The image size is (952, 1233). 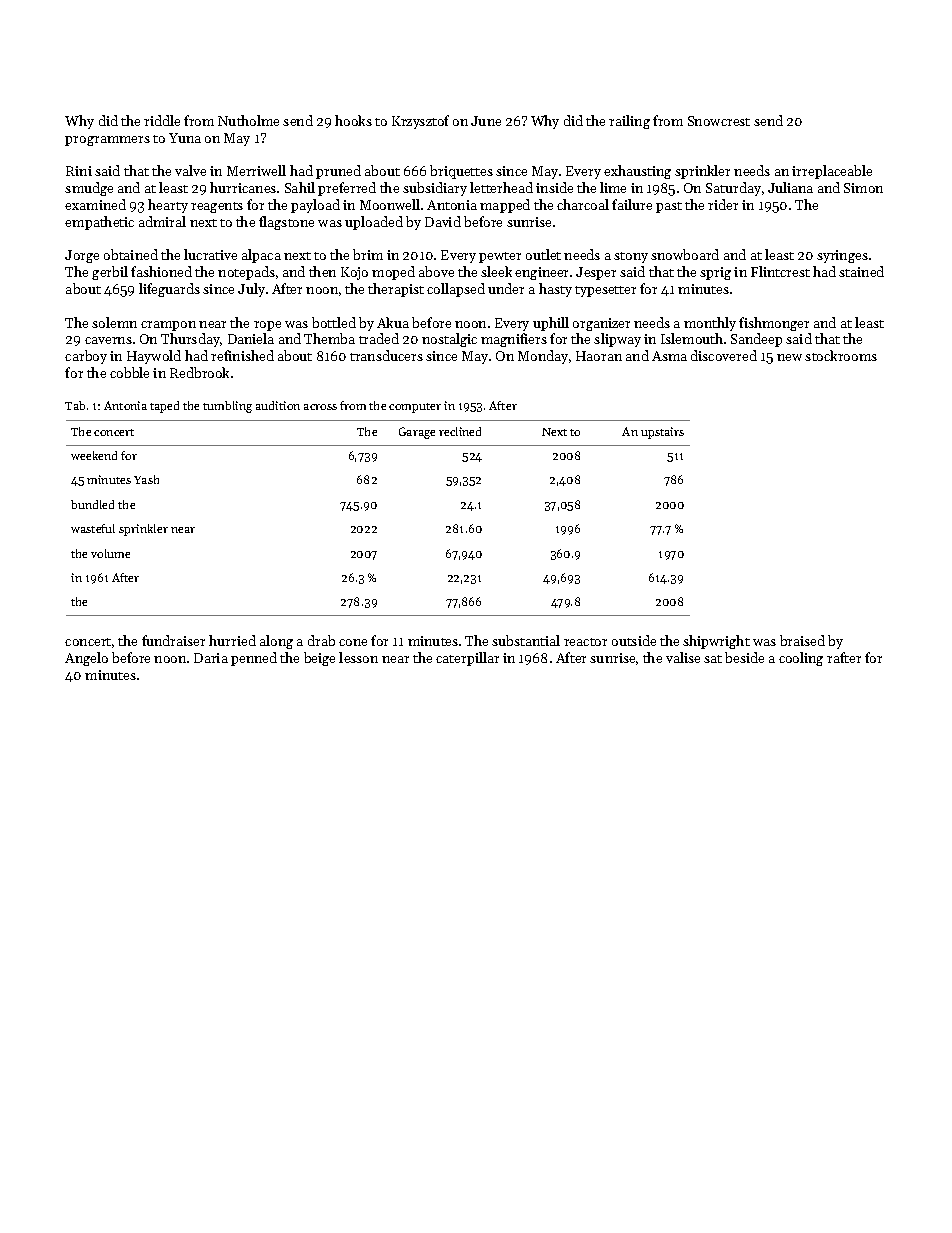 I want to click on weekend, so click(x=94, y=455).
